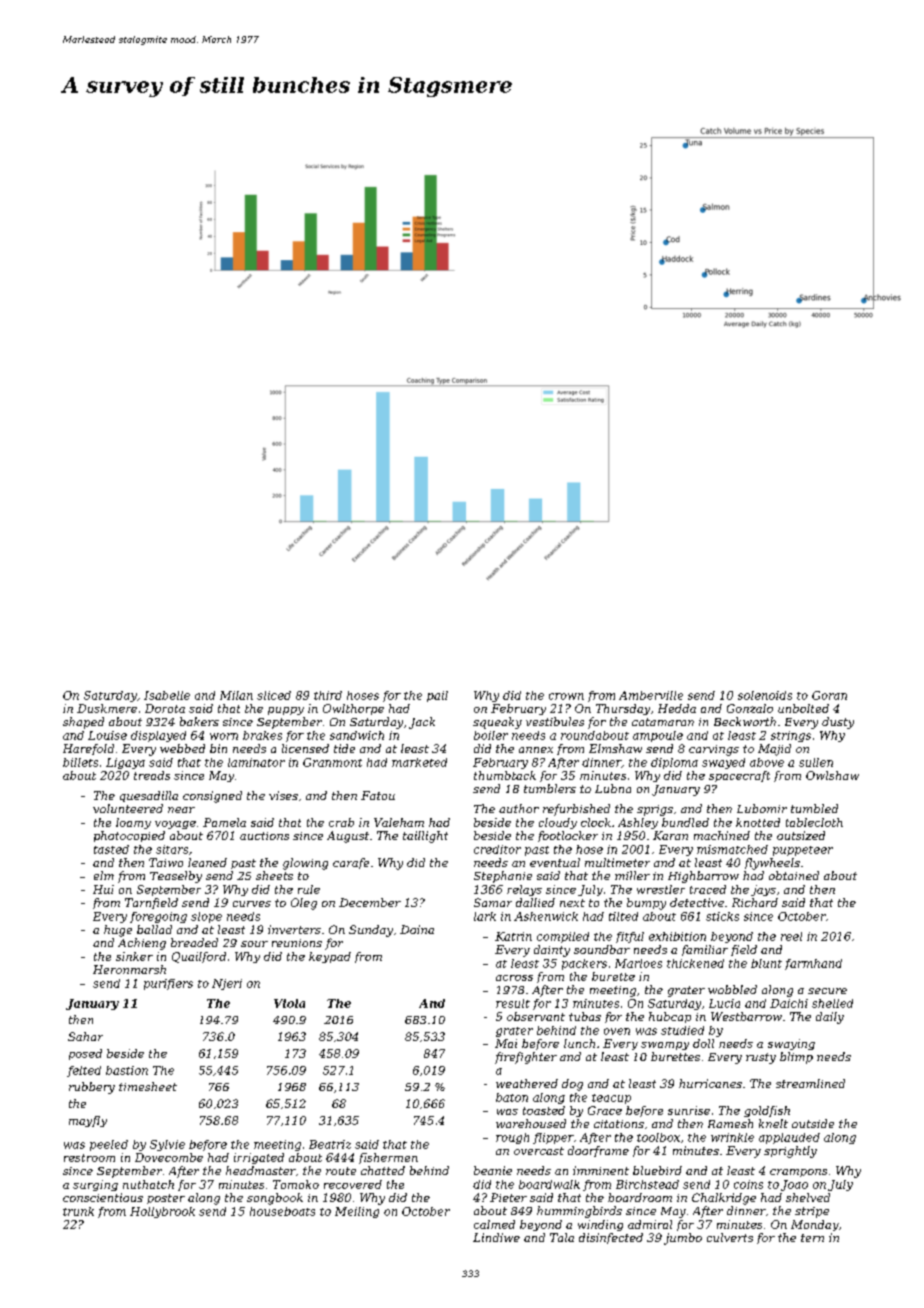  I want to click on Meiling, so click(357, 1212).
